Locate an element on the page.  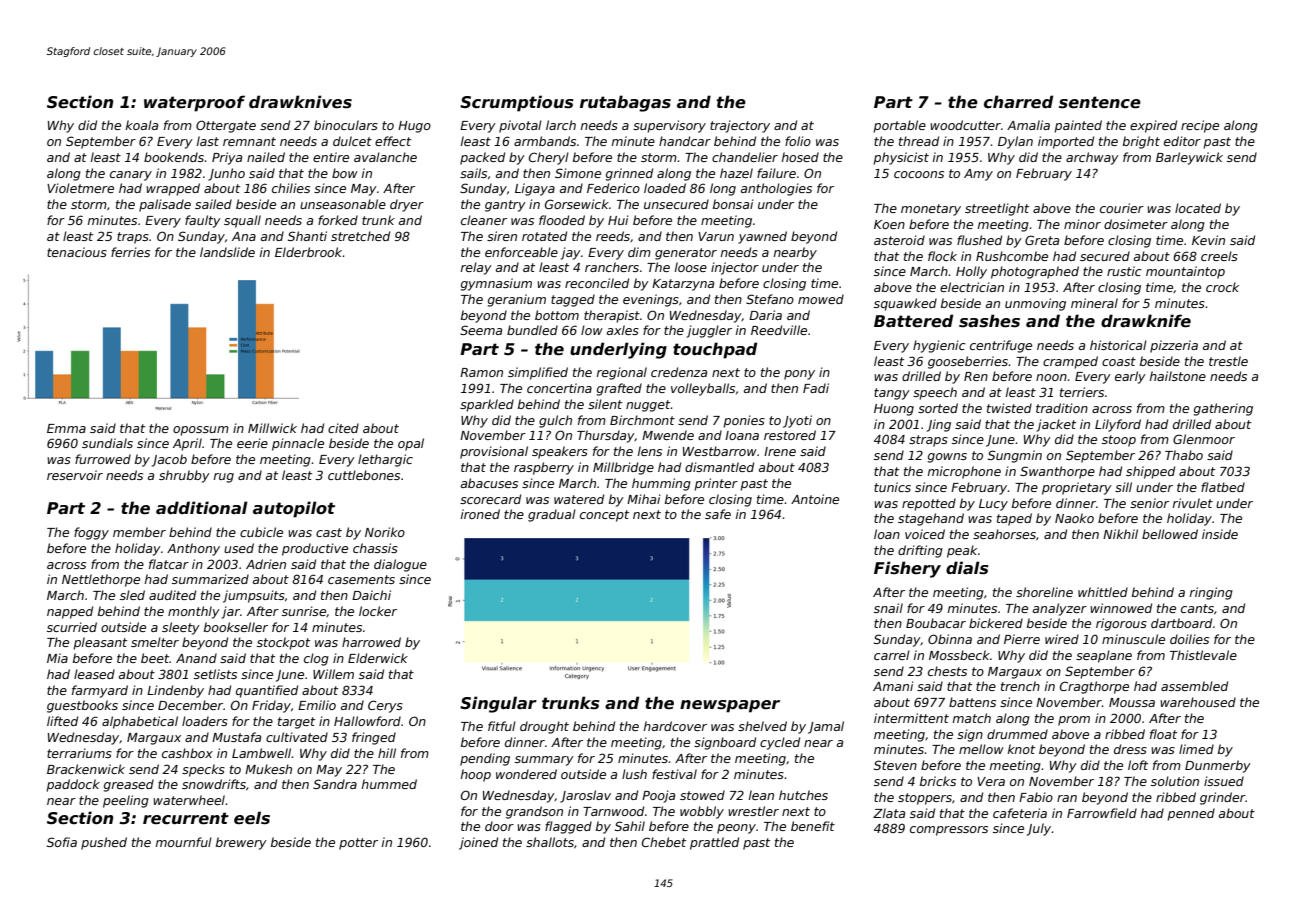
rutabagas is located at coordinates (625, 103).
